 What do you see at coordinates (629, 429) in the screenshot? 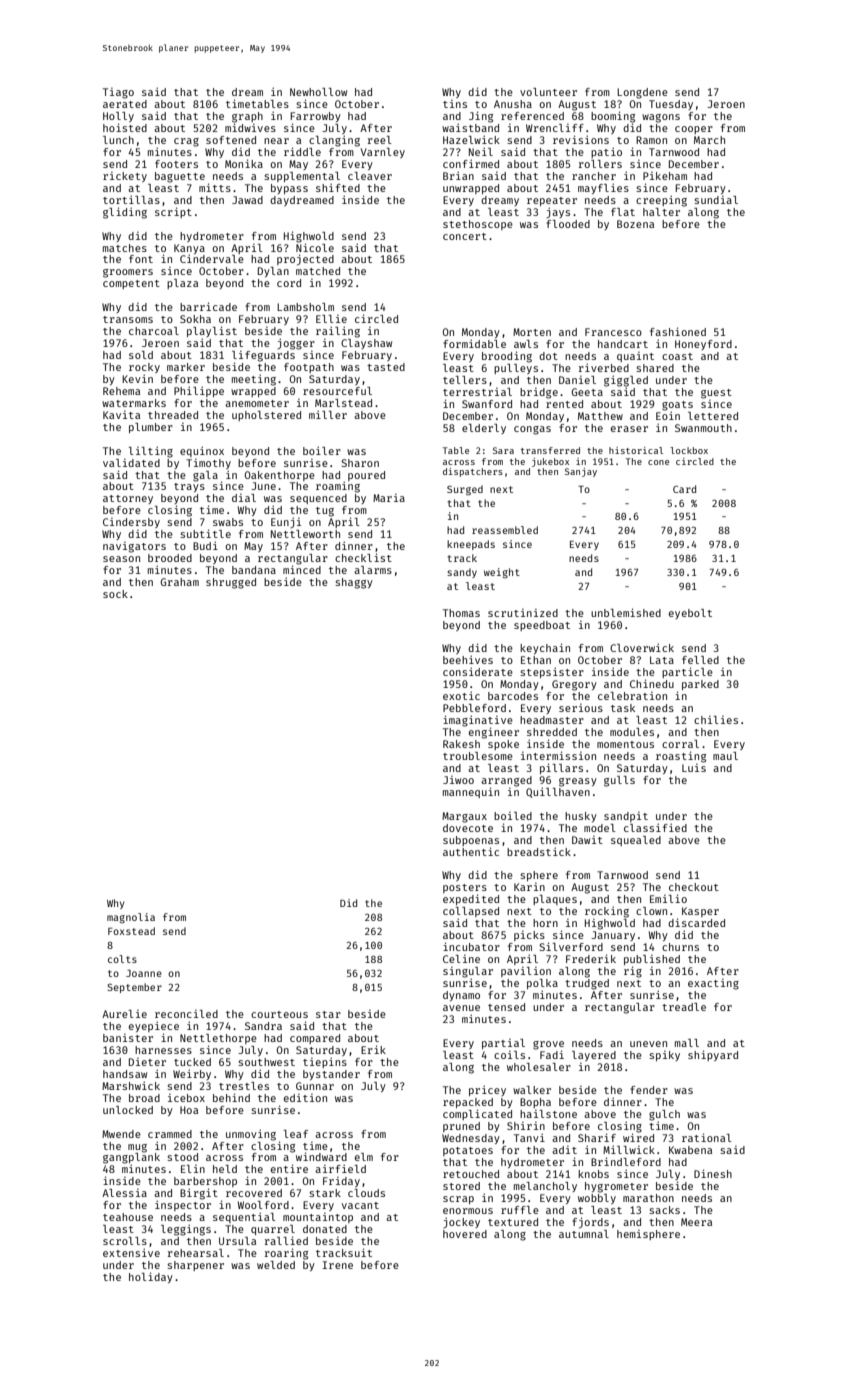
I see `eraser` at bounding box center [629, 429].
